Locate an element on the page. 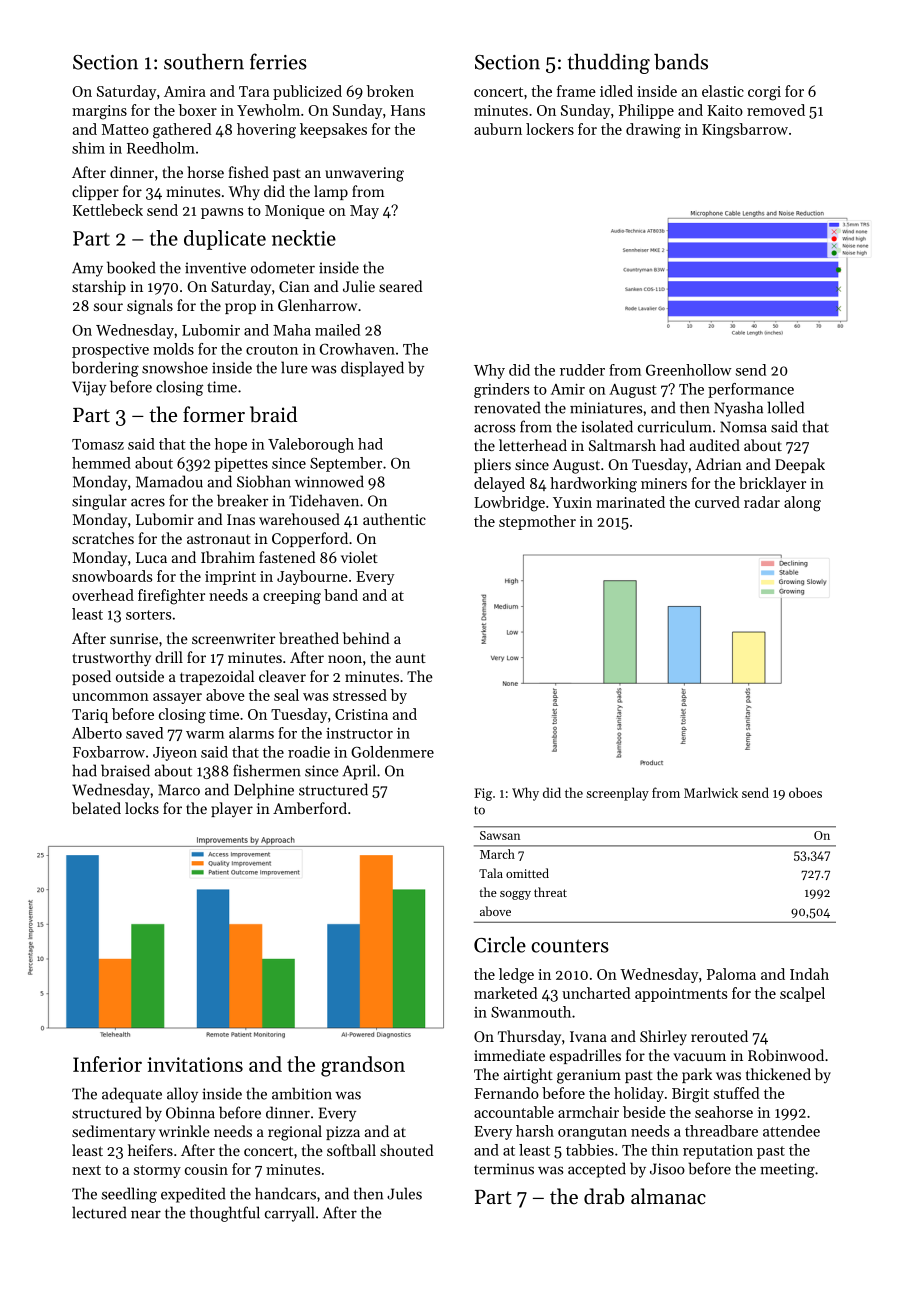 Image resolution: width=908 pixels, height=1316 pixels. regional is located at coordinates (295, 1133).
